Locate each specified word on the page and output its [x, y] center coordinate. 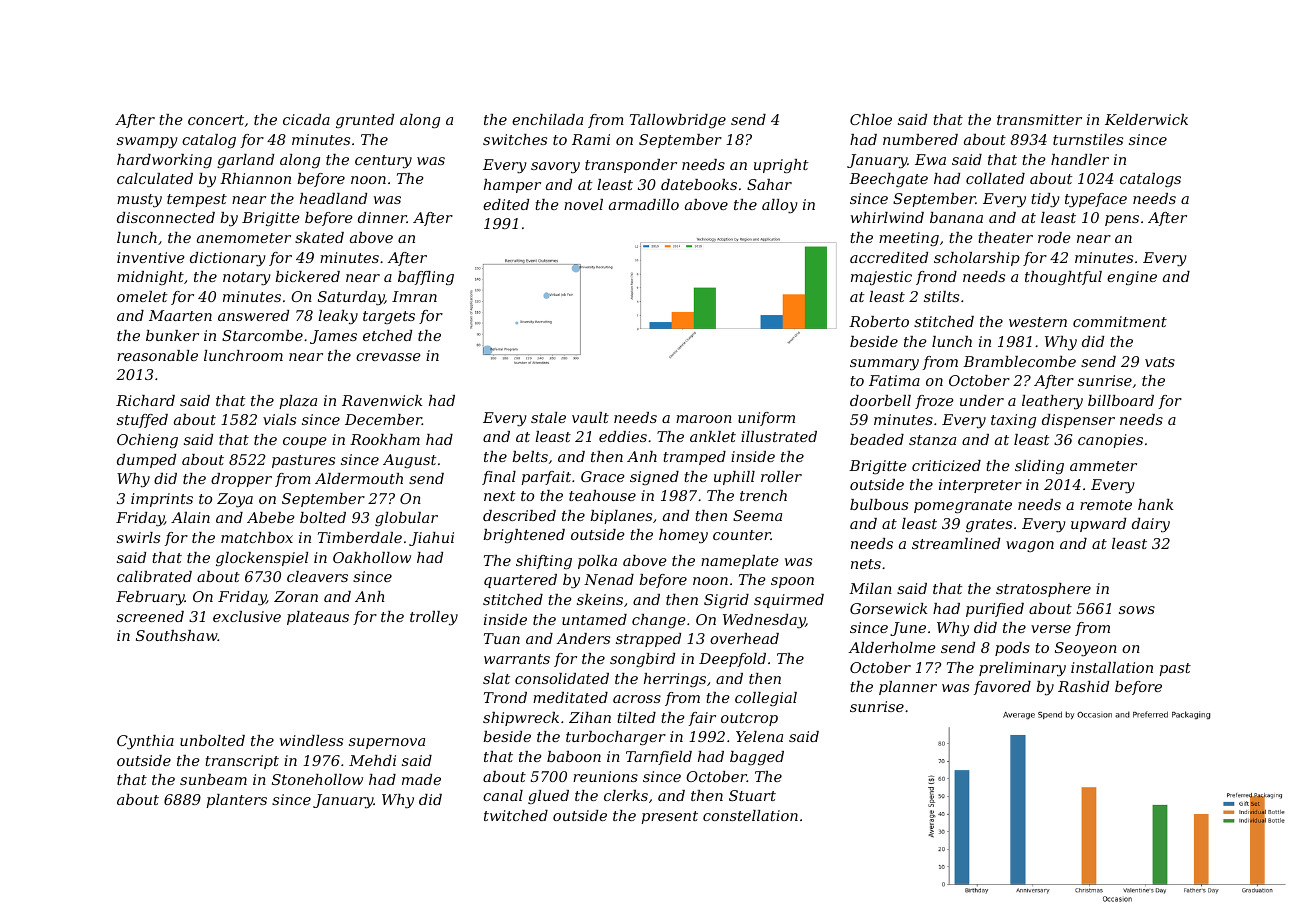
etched [387, 335]
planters [236, 801]
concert [216, 120]
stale [548, 417]
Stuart [752, 795]
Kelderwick [1146, 119]
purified [995, 610]
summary [884, 365]
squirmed [789, 601]
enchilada [547, 119]
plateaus [318, 618]
